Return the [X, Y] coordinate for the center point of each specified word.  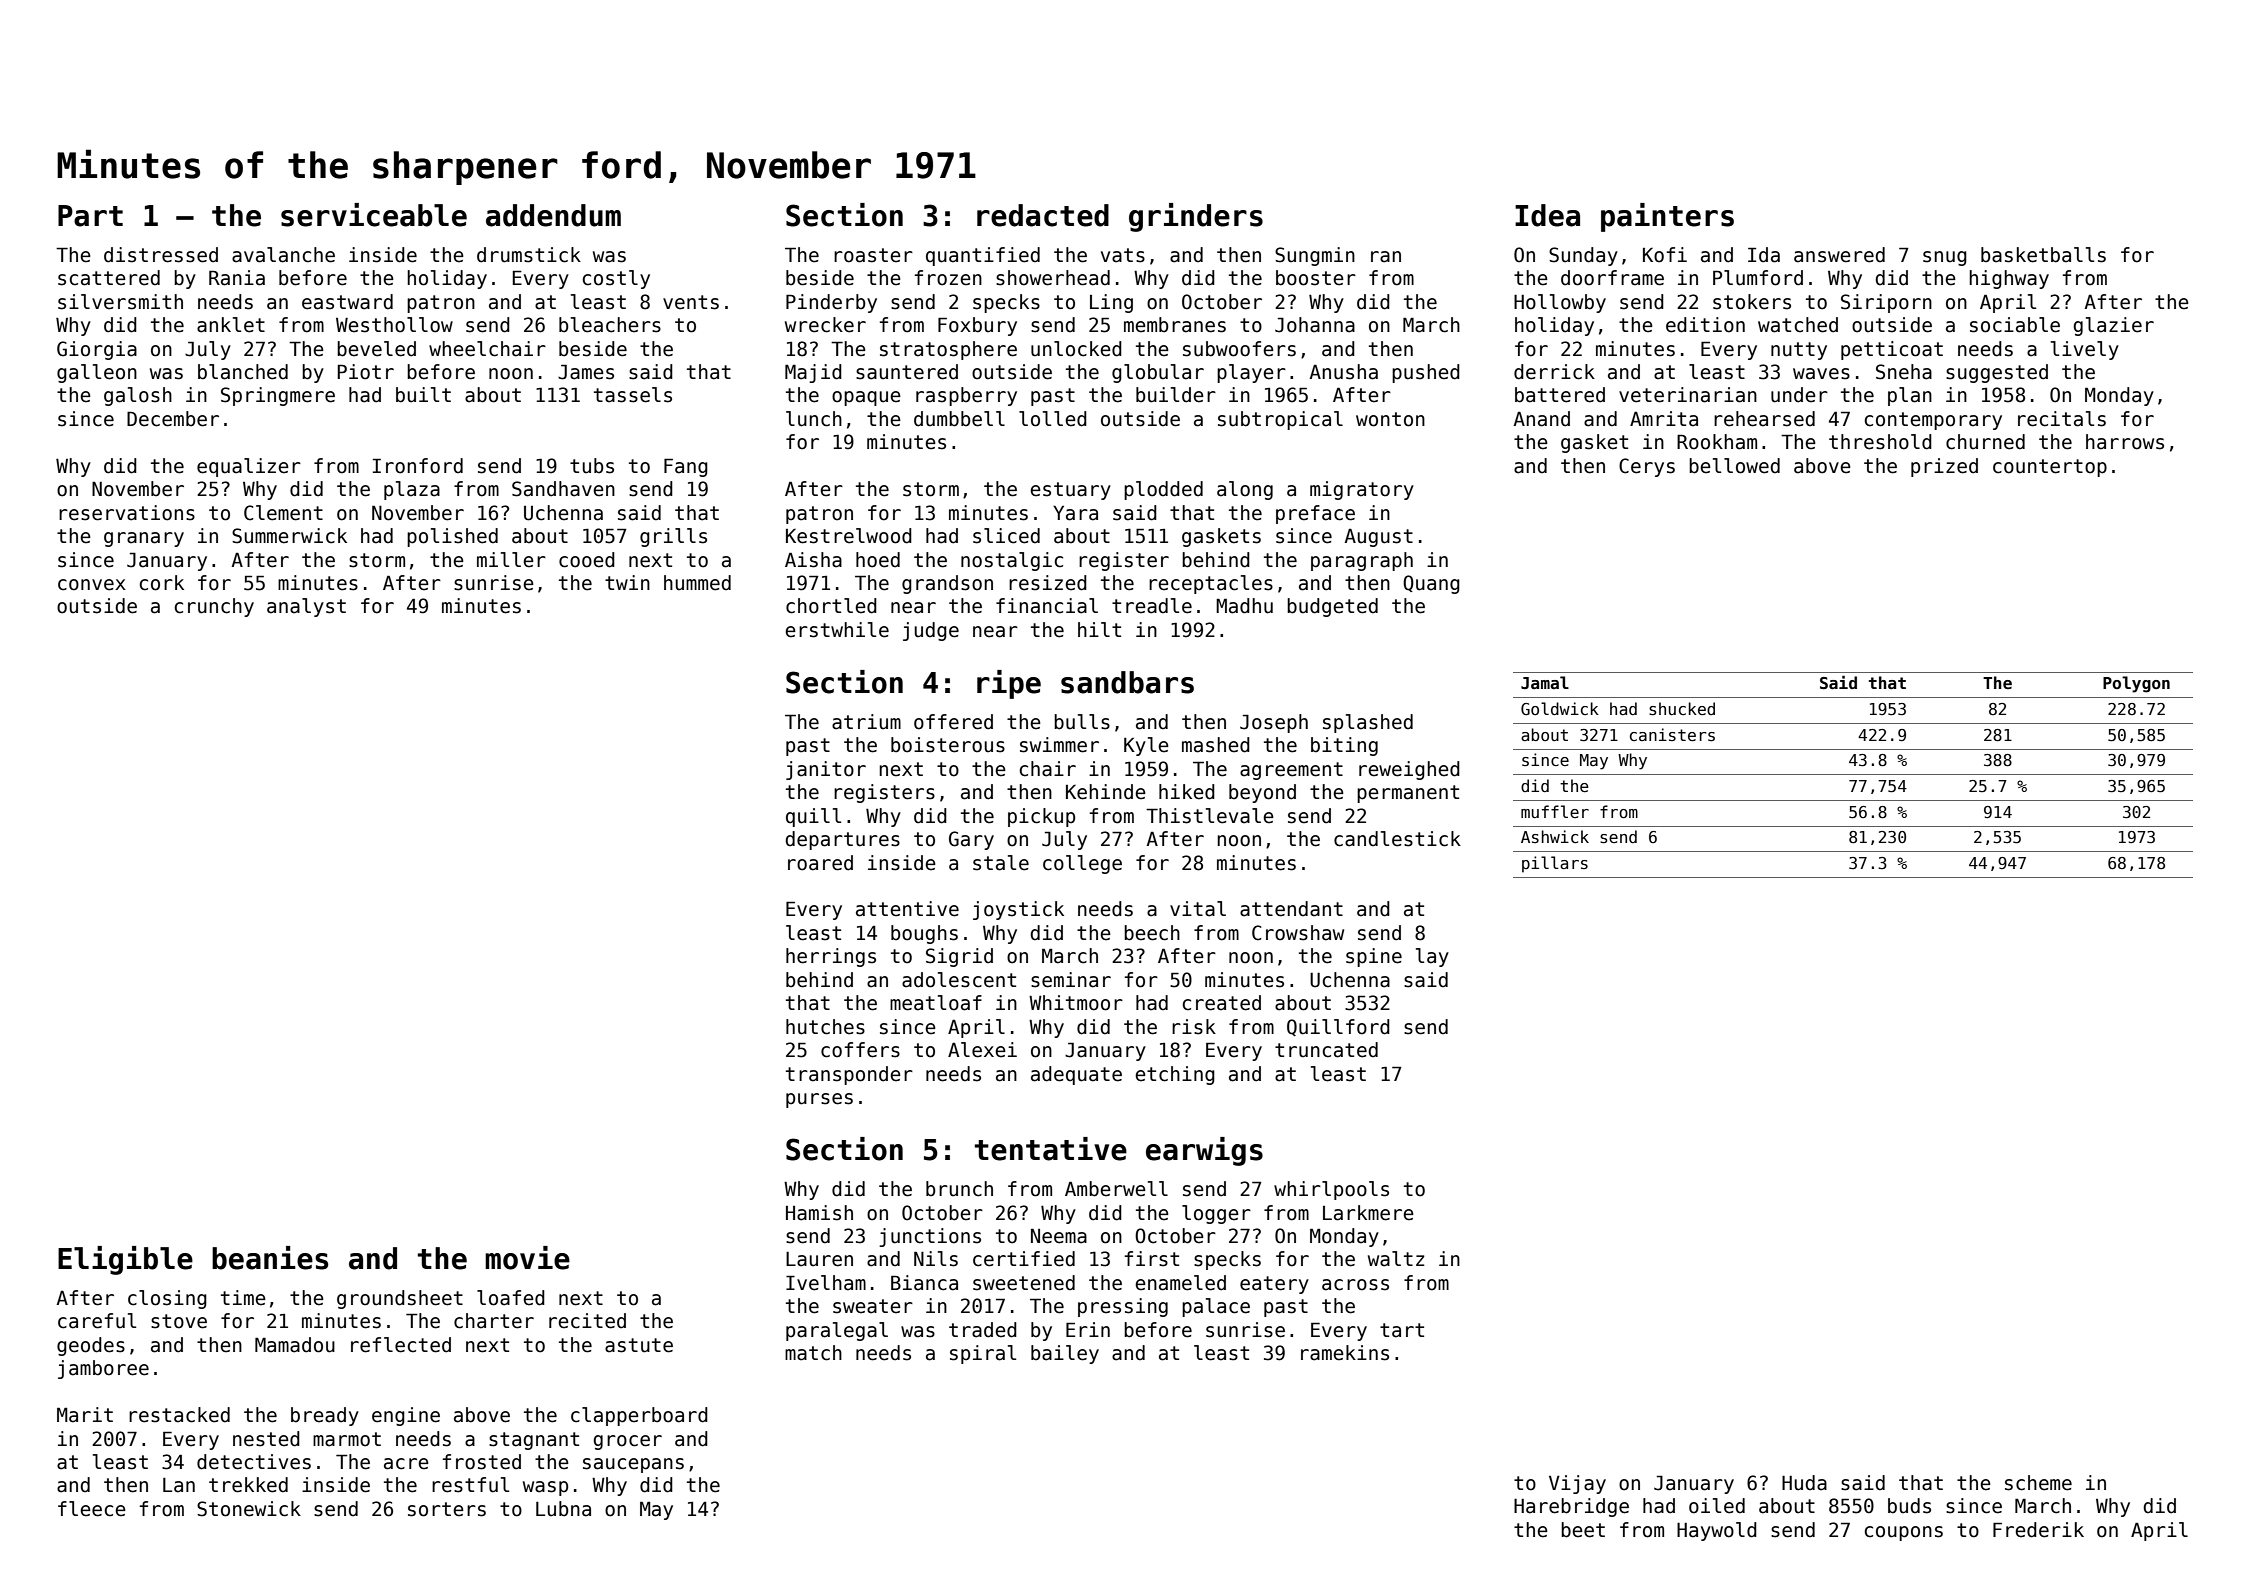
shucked [1682, 708]
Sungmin [1315, 256]
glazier [2113, 326]
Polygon [2136, 684]
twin [627, 582]
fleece [92, 1509]
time [243, 1298]
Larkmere [1368, 1213]
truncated [1326, 1050]
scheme [2038, 1483]
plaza [412, 490]
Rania [237, 278]
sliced [1006, 536]
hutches [825, 1027]
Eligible [125, 1260]
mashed [1216, 745]
